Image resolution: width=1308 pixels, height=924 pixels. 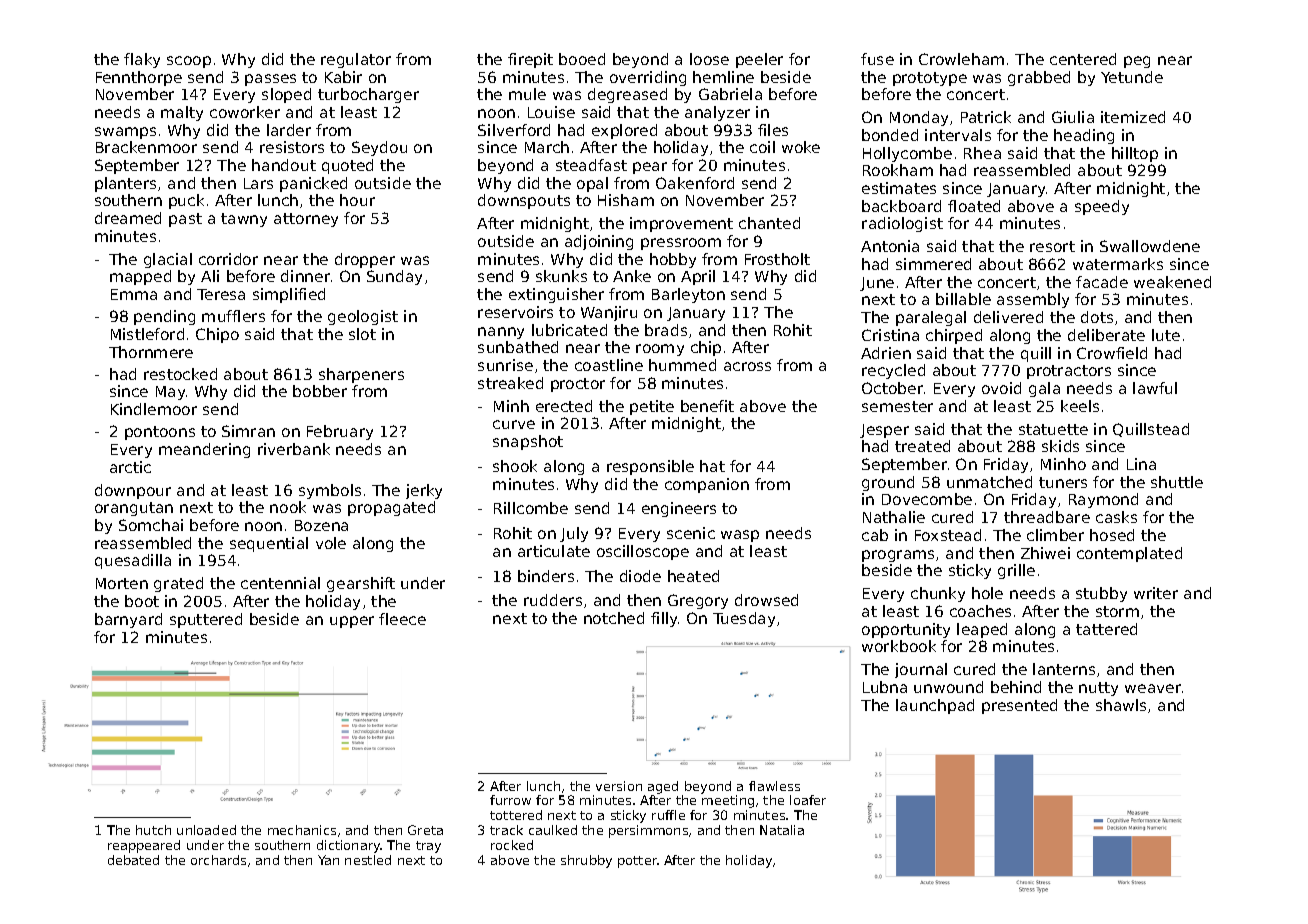 I want to click on peg, so click(x=1137, y=62).
